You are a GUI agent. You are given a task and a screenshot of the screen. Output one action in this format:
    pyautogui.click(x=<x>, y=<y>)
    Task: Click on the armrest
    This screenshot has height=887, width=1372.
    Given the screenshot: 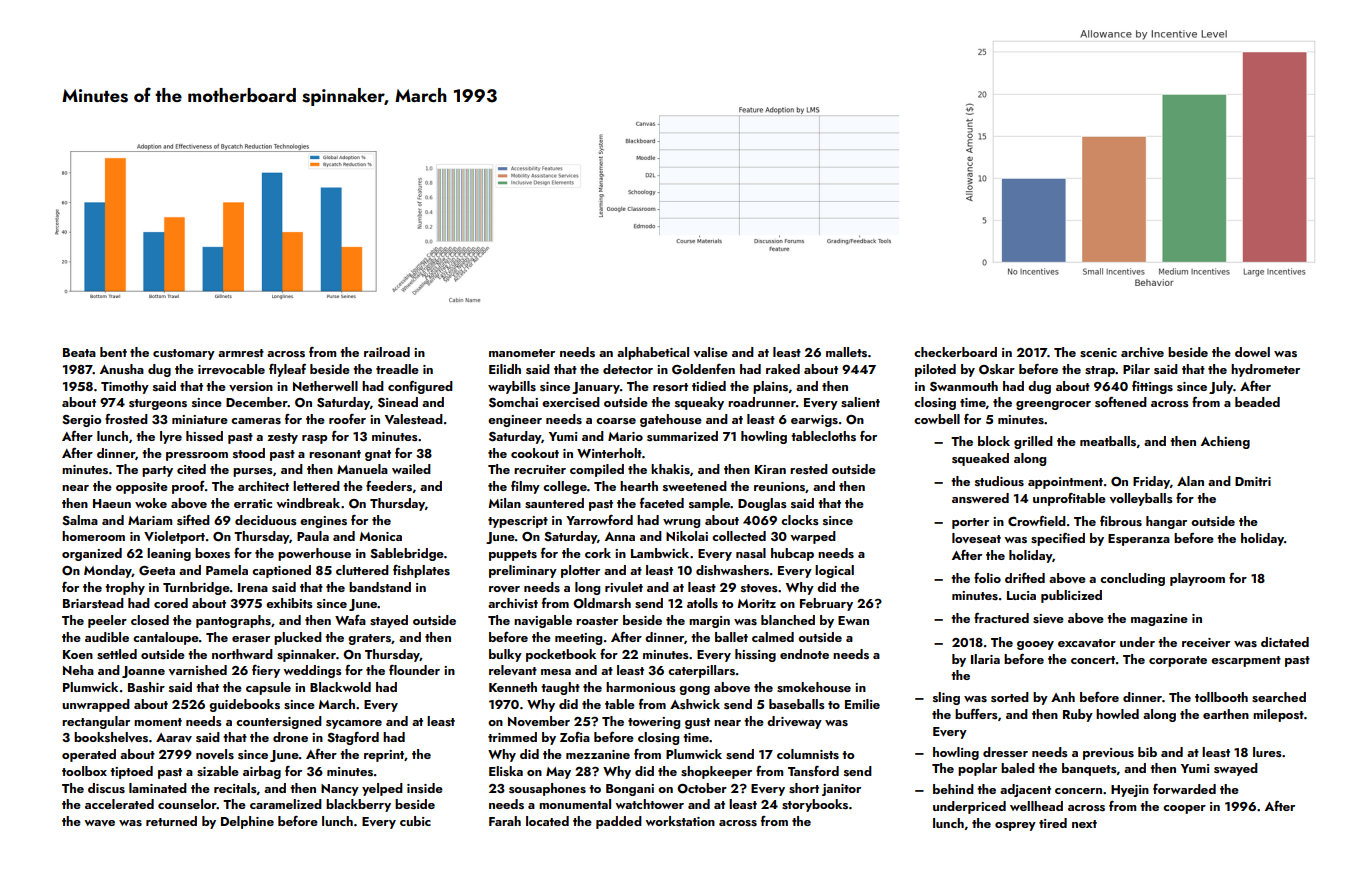 What is the action you would take?
    pyautogui.click(x=241, y=353)
